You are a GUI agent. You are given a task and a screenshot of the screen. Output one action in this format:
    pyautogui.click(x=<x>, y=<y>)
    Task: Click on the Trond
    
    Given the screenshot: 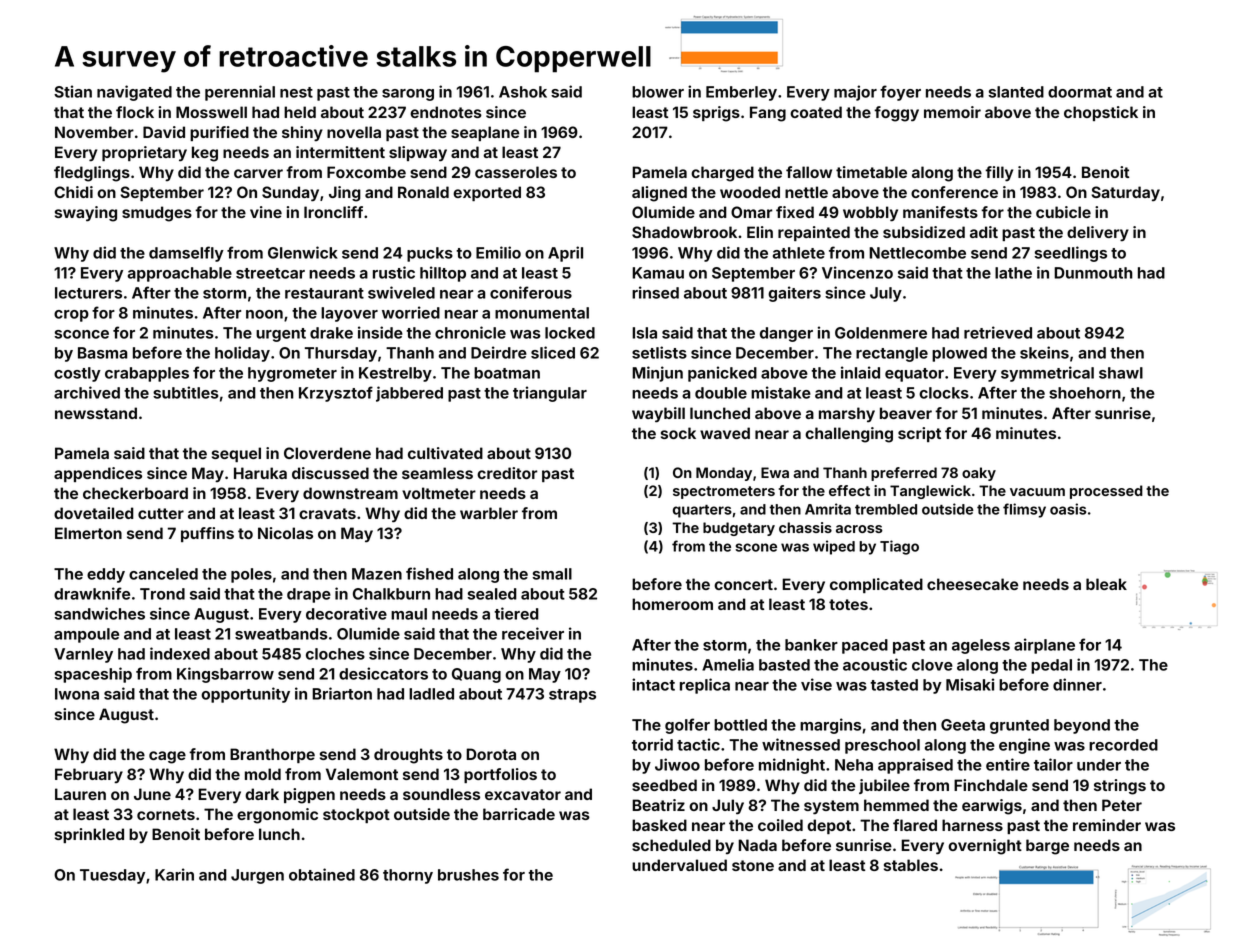 What is the action you would take?
    pyautogui.click(x=162, y=594)
